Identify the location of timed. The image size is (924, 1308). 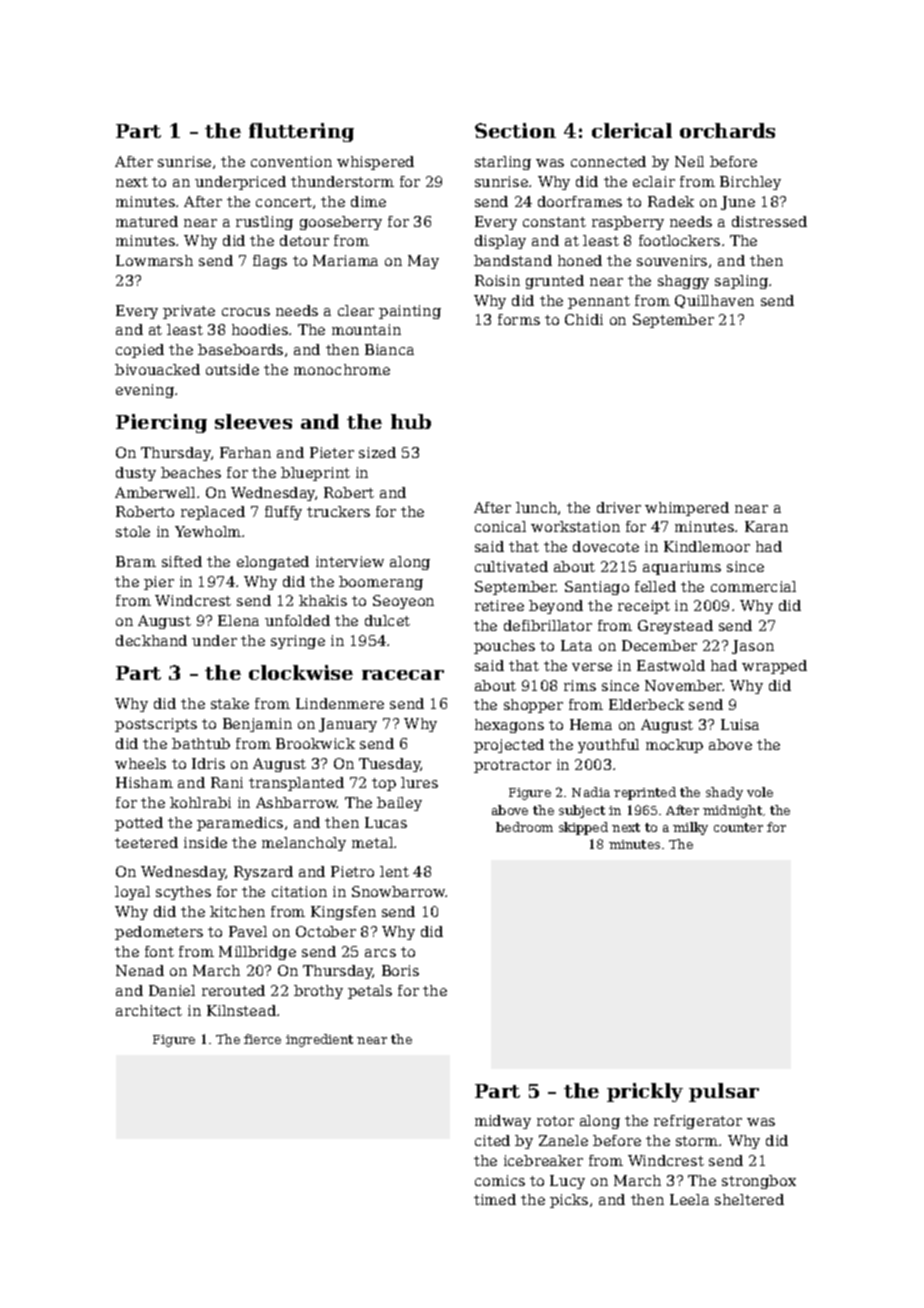
(495, 1199).
